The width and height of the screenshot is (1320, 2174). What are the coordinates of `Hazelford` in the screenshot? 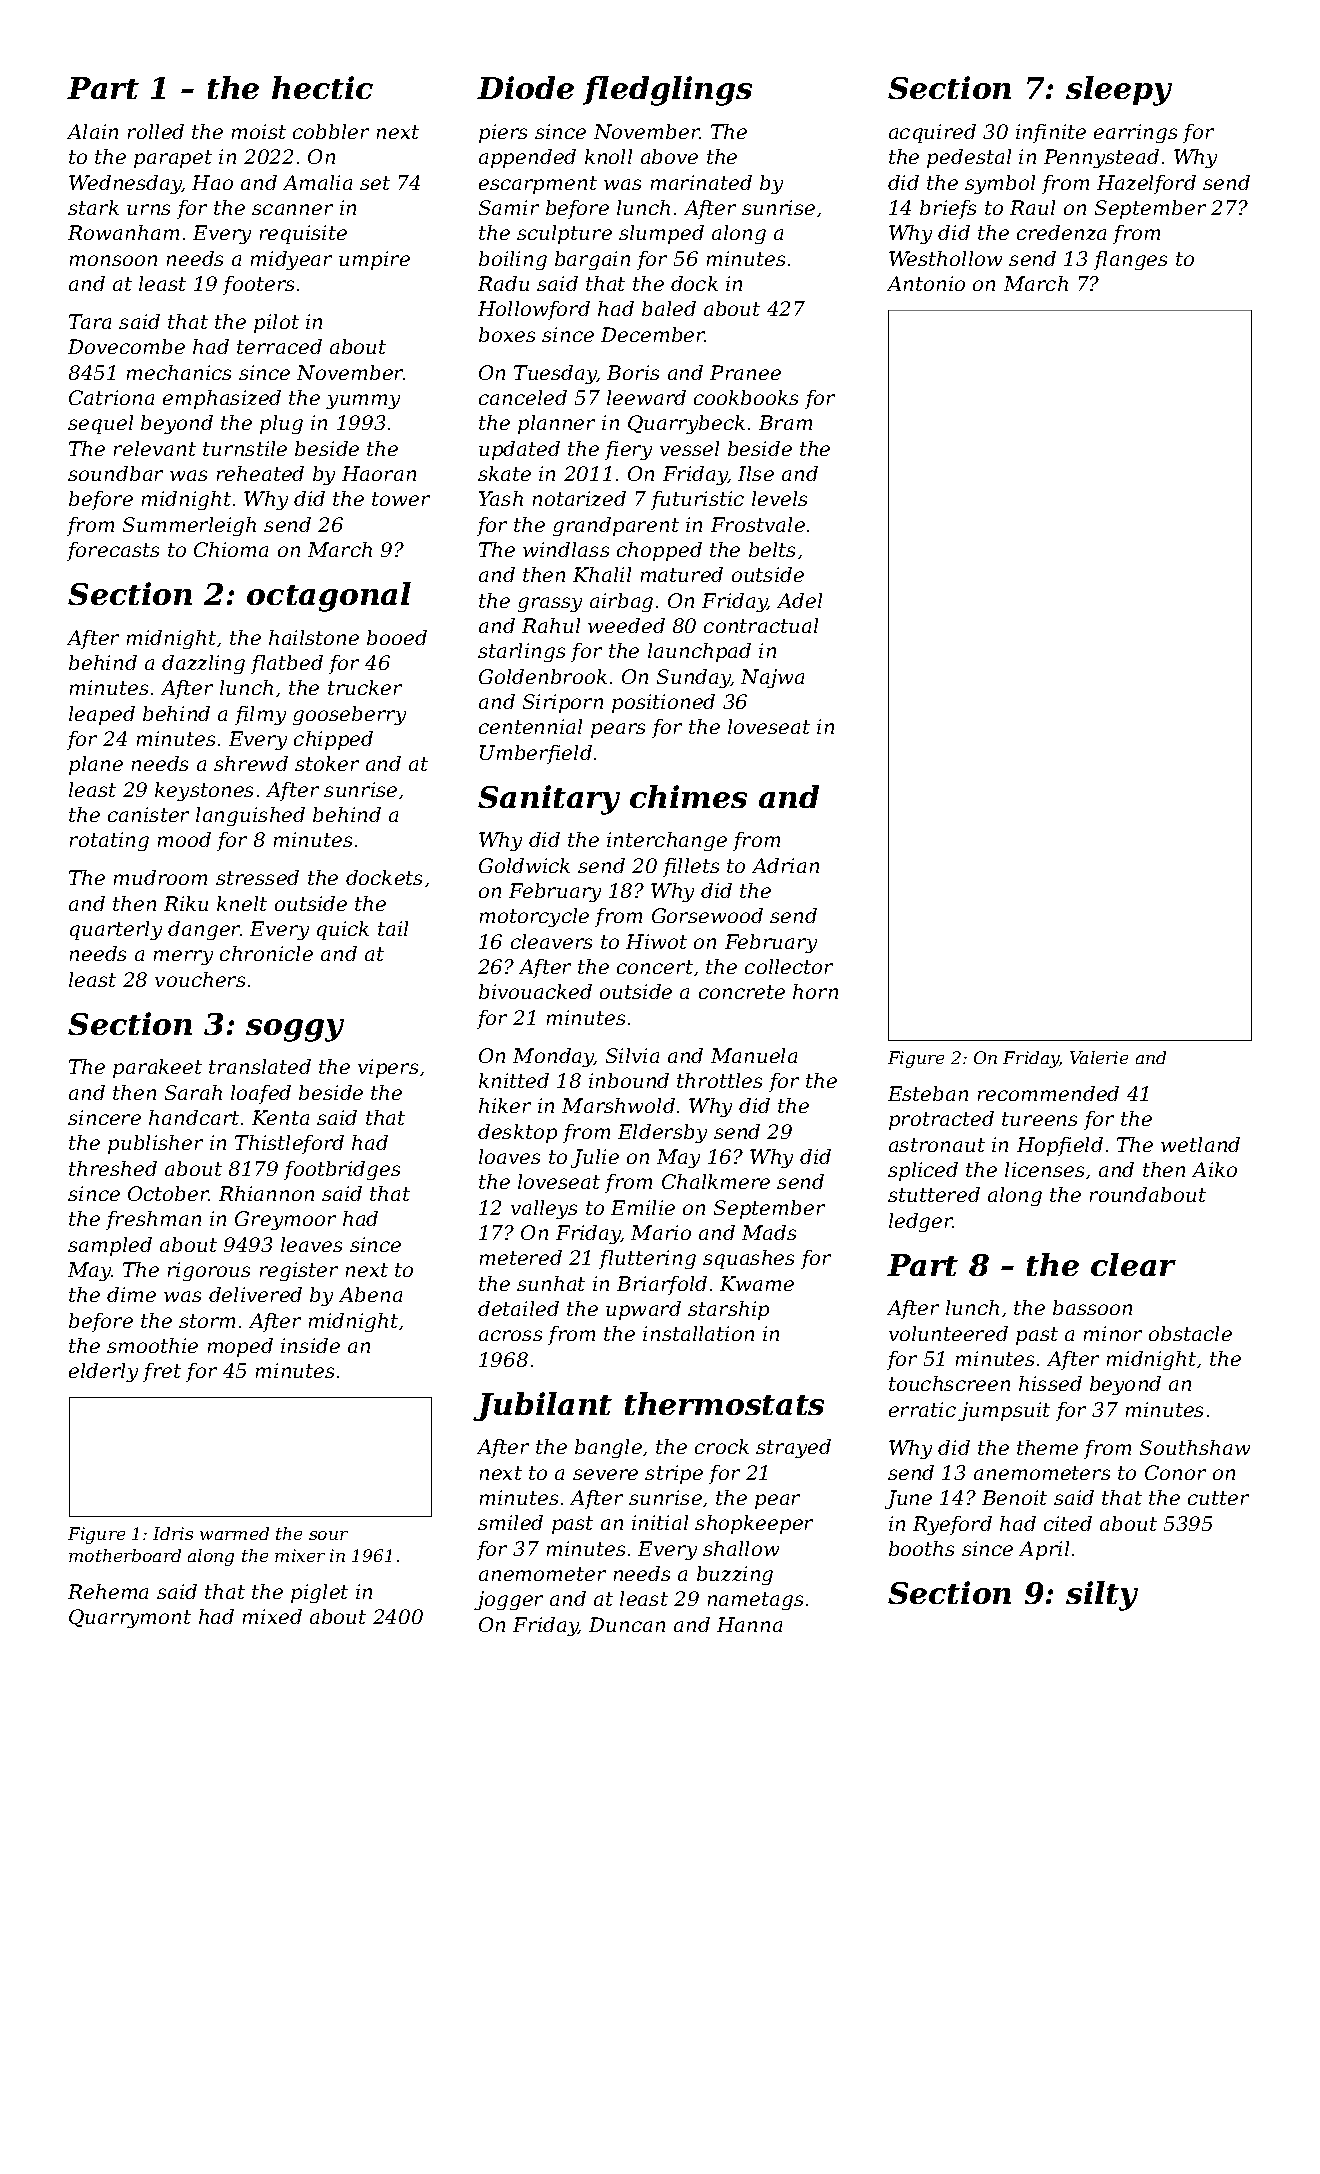 It's located at (1146, 184).
